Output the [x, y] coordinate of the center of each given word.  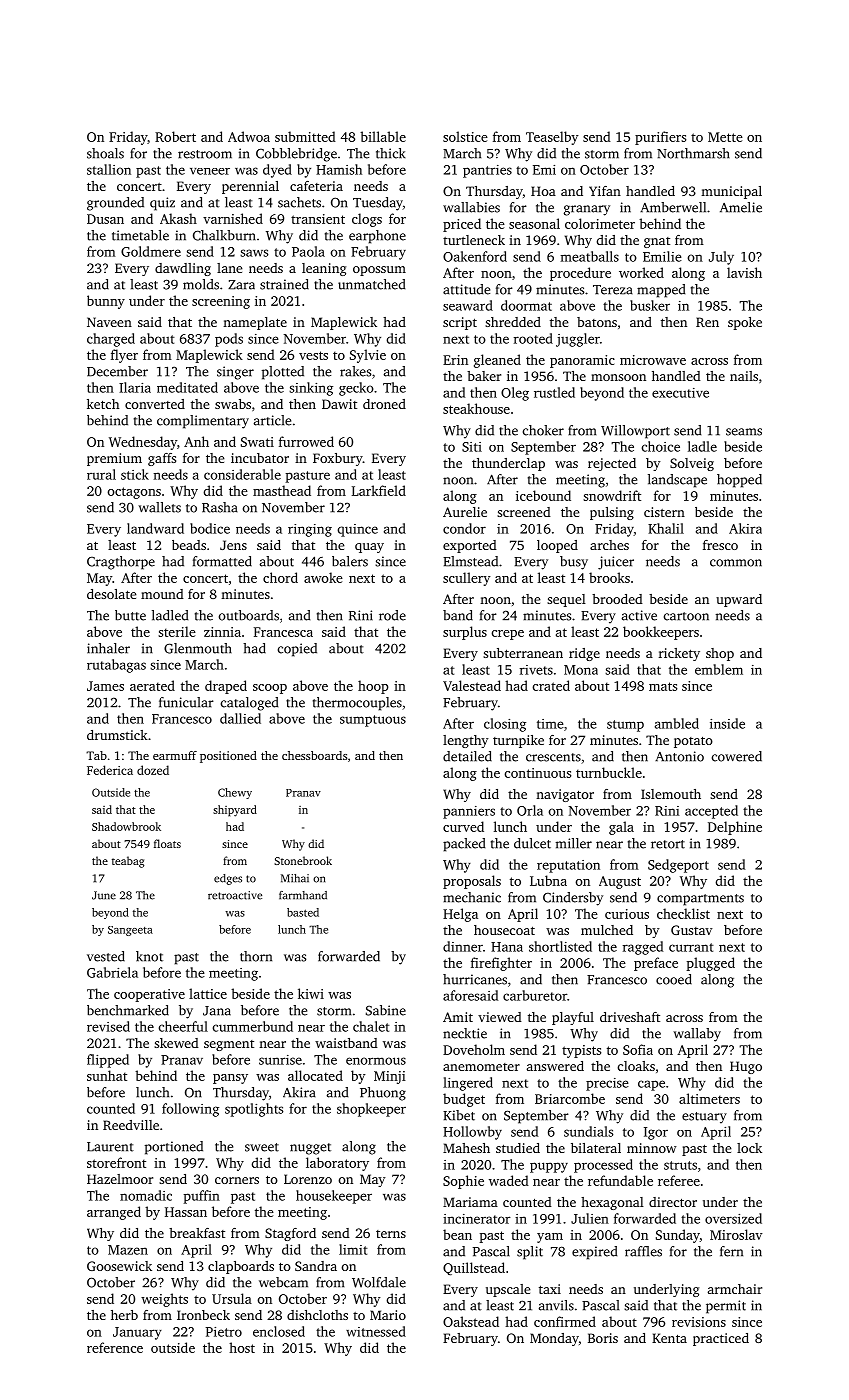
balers [350, 561]
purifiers [660, 138]
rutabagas [116, 666]
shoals [105, 153]
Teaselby [552, 138]
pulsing [612, 513]
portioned [174, 1148]
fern [731, 1251]
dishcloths [317, 1315]
